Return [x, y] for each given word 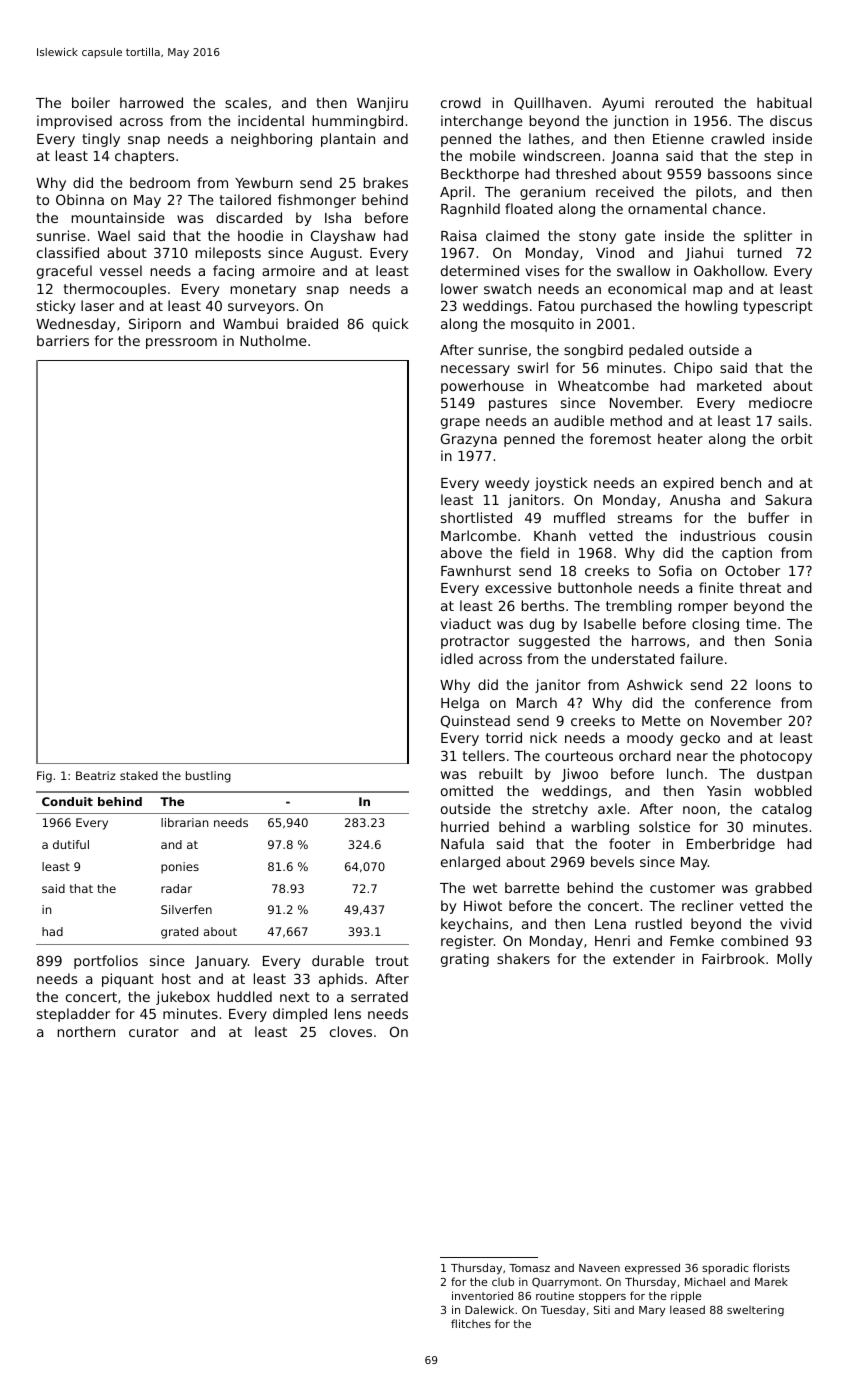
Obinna [80, 199]
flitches [471, 1323]
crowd [461, 102]
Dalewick [489, 1309]
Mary [652, 1311]
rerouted [684, 102]
